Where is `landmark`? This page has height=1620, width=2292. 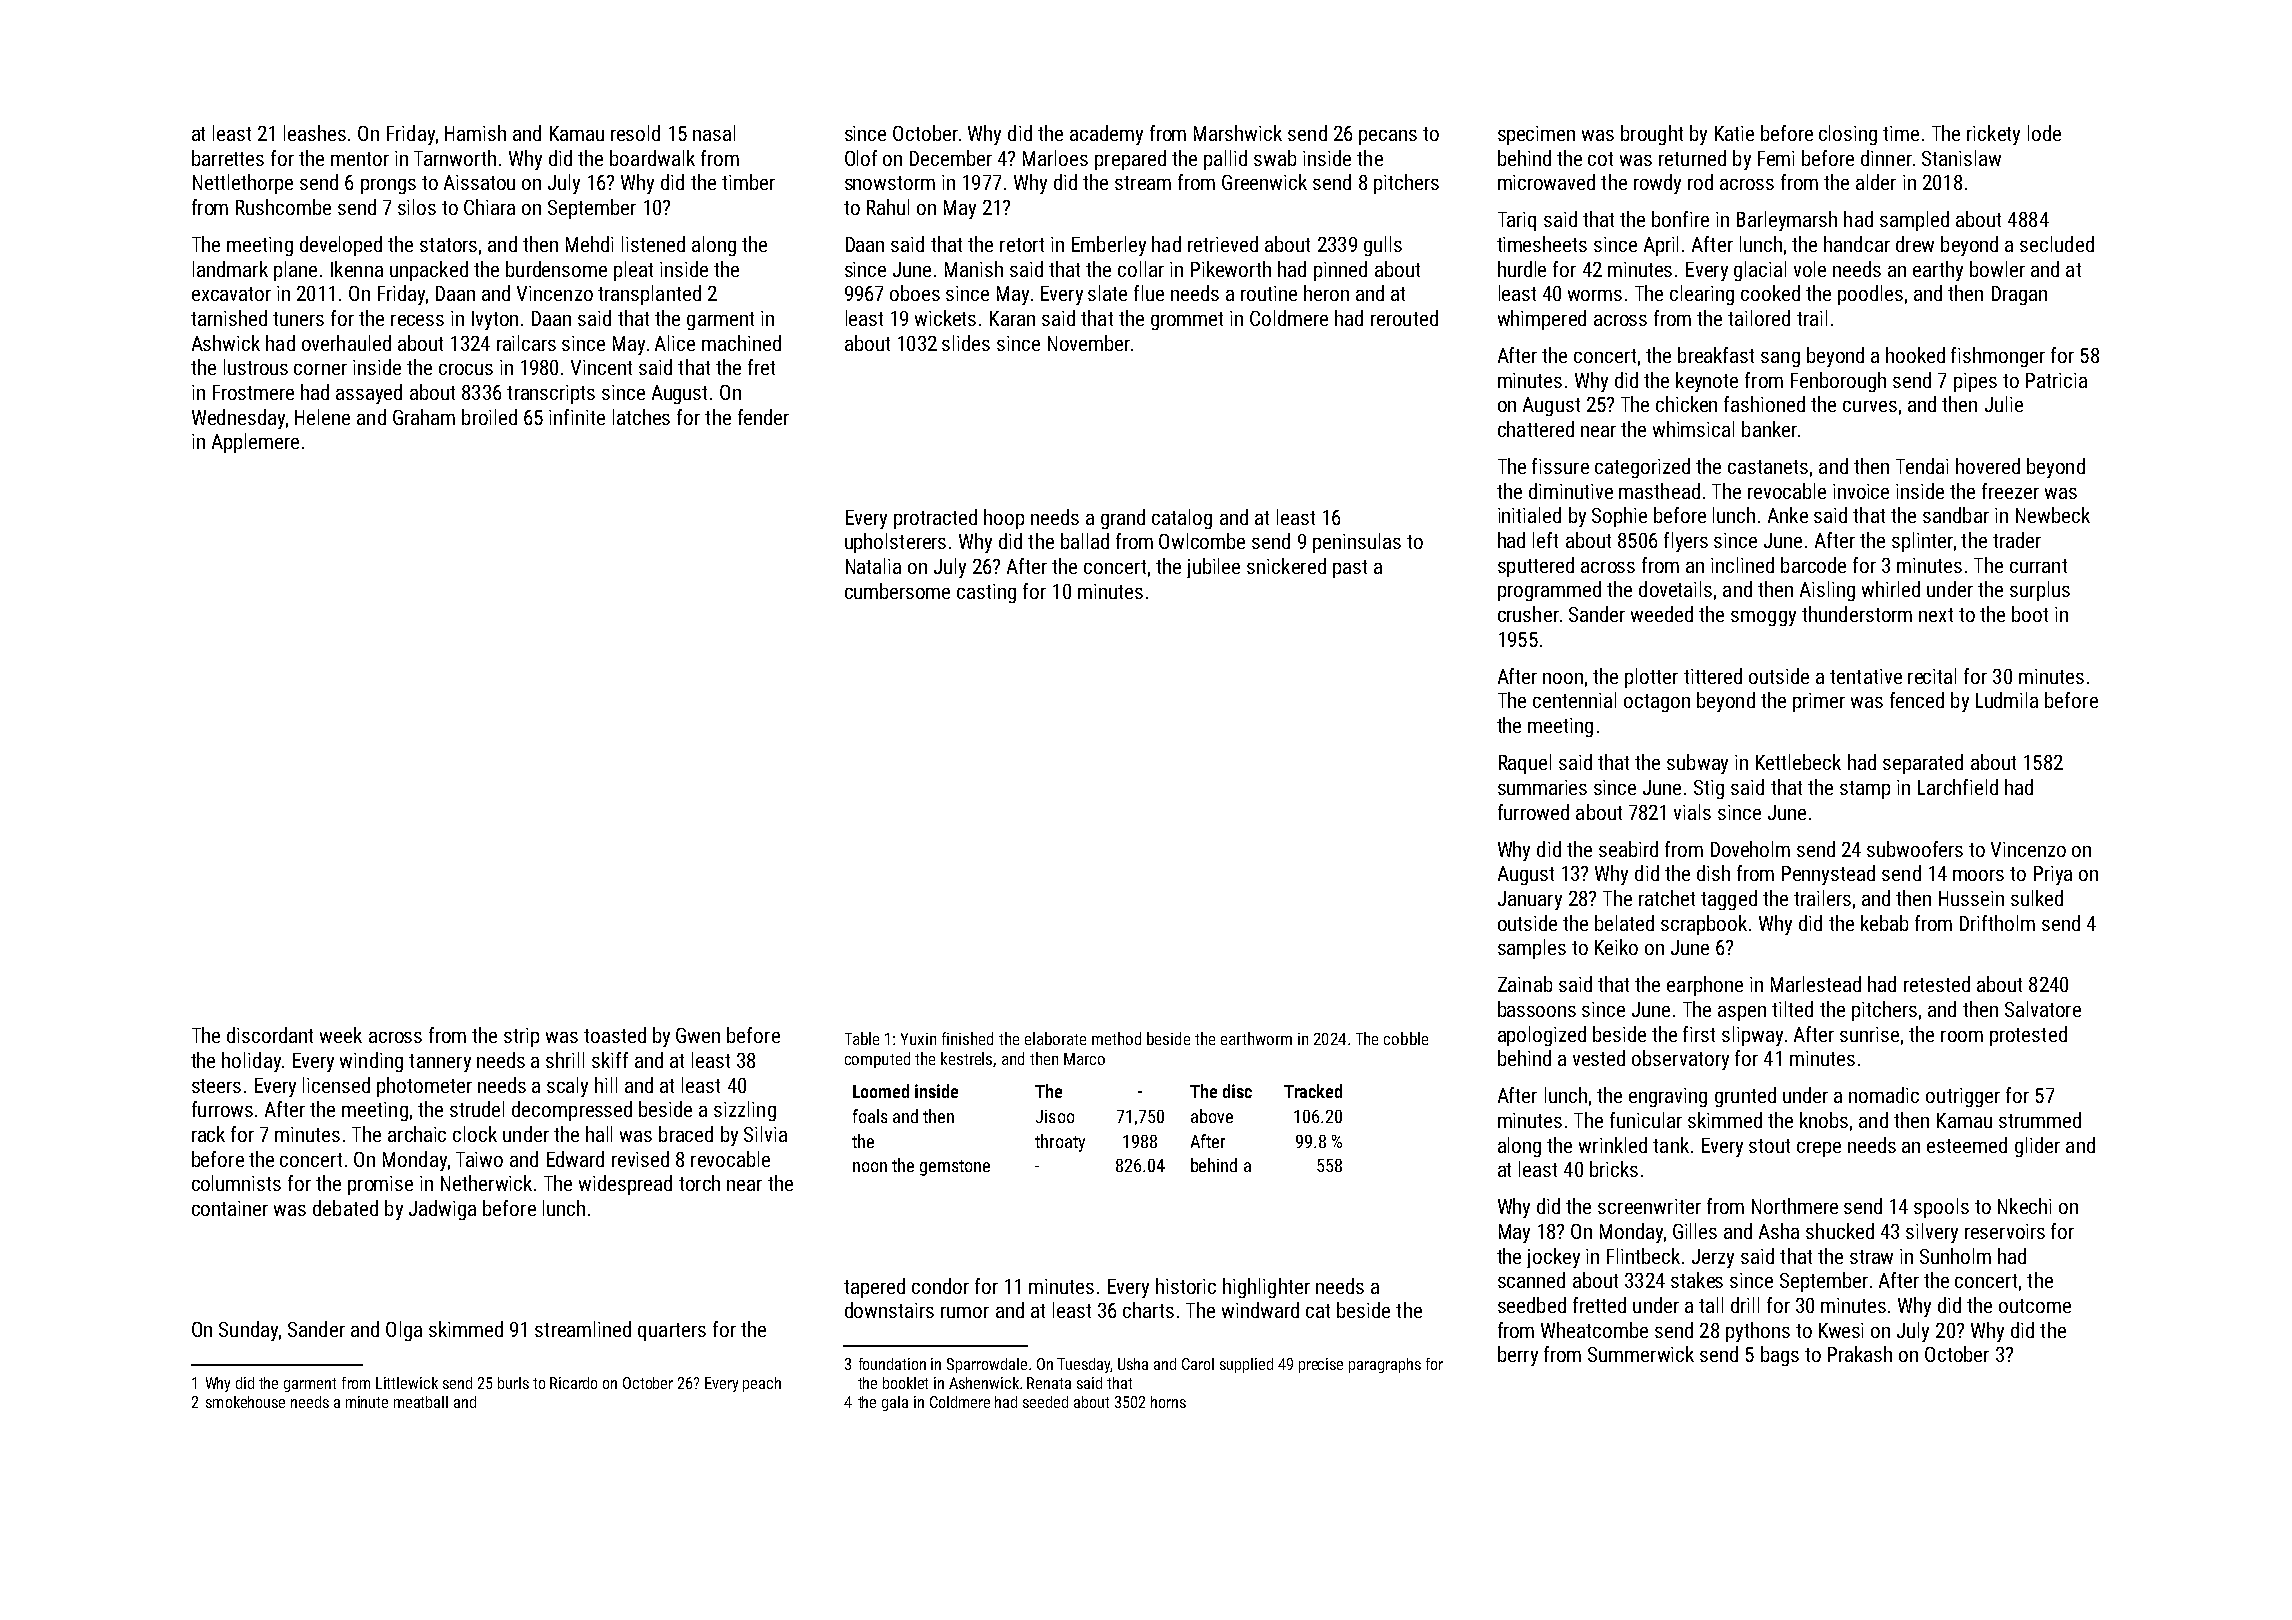 landmark is located at coordinates (230, 269).
